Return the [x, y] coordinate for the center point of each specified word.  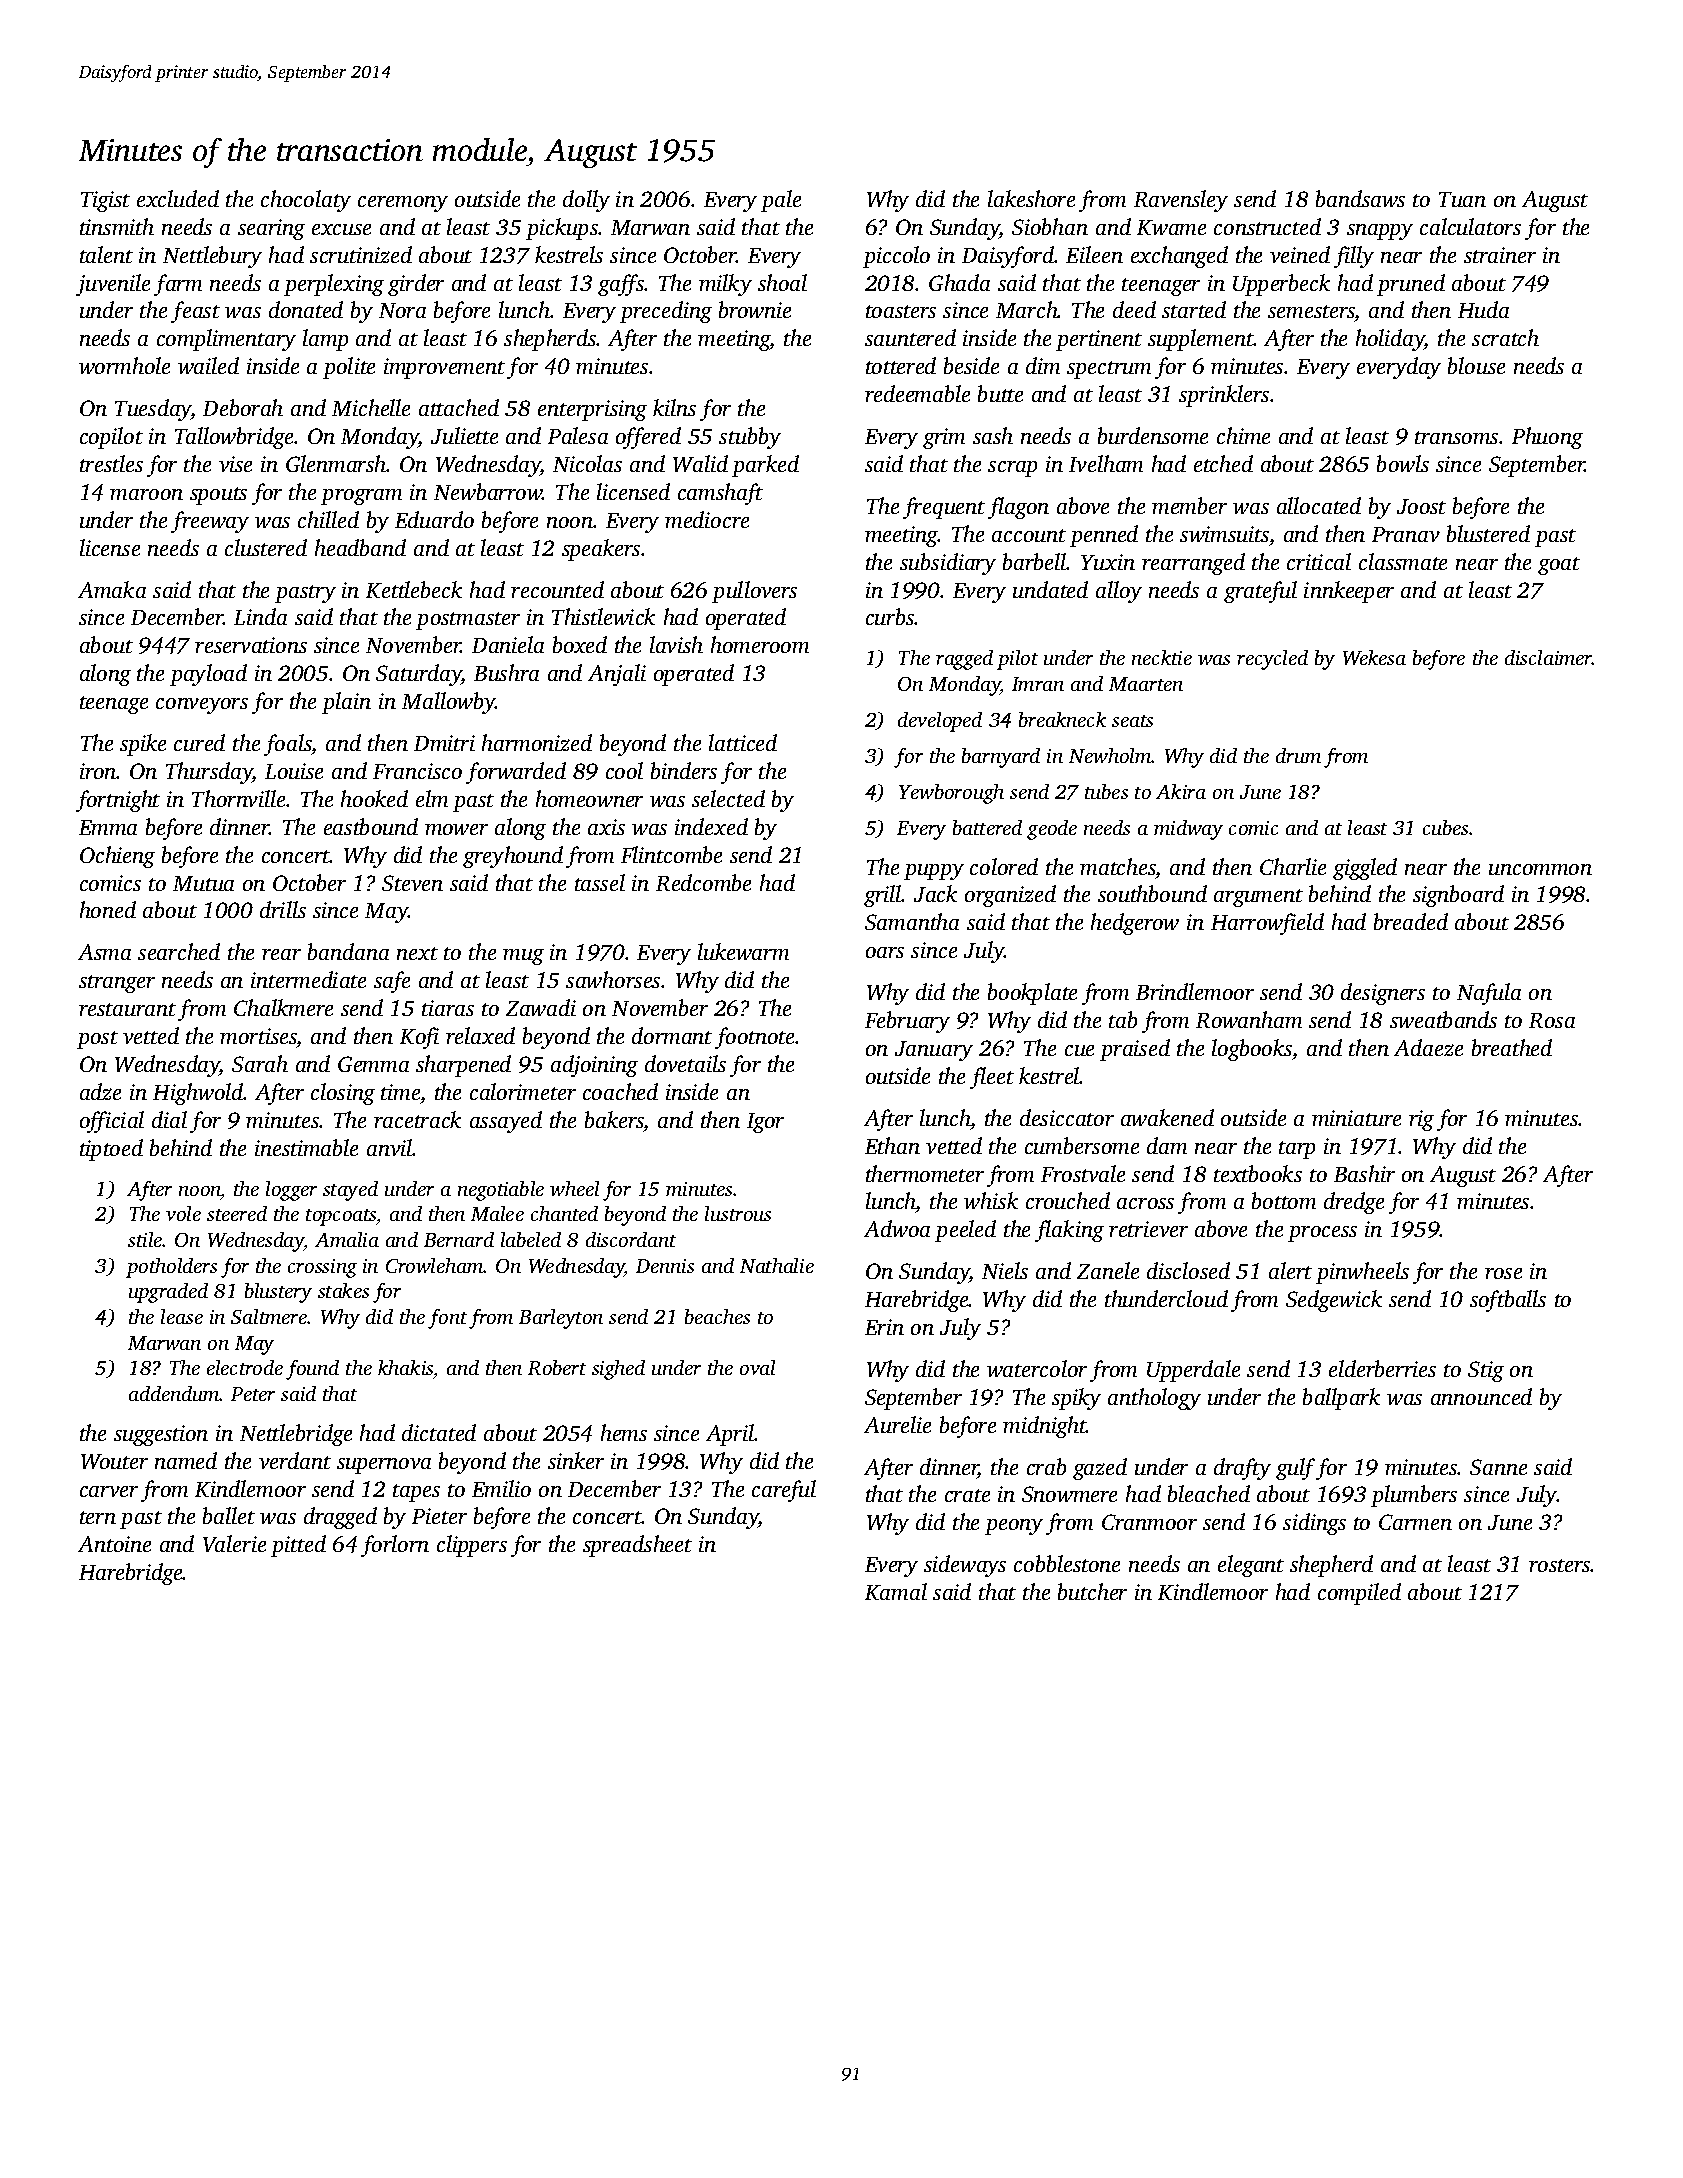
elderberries [1382, 1368]
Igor [765, 1123]
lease [182, 1316]
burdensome [1153, 435]
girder [416, 285]
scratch [1505, 337]
